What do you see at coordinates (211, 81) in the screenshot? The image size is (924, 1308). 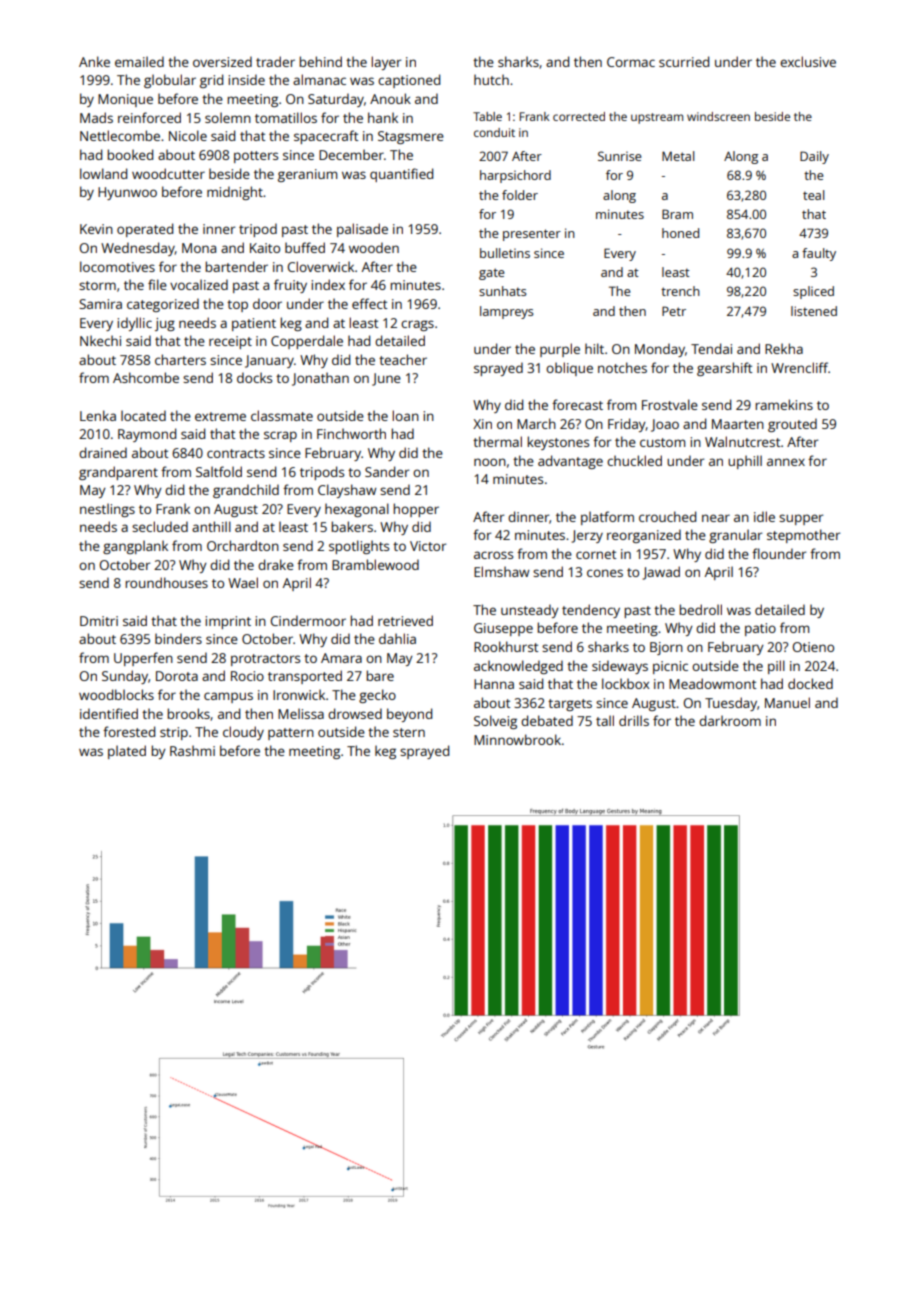 I see `grid` at bounding box center [211, 81].
